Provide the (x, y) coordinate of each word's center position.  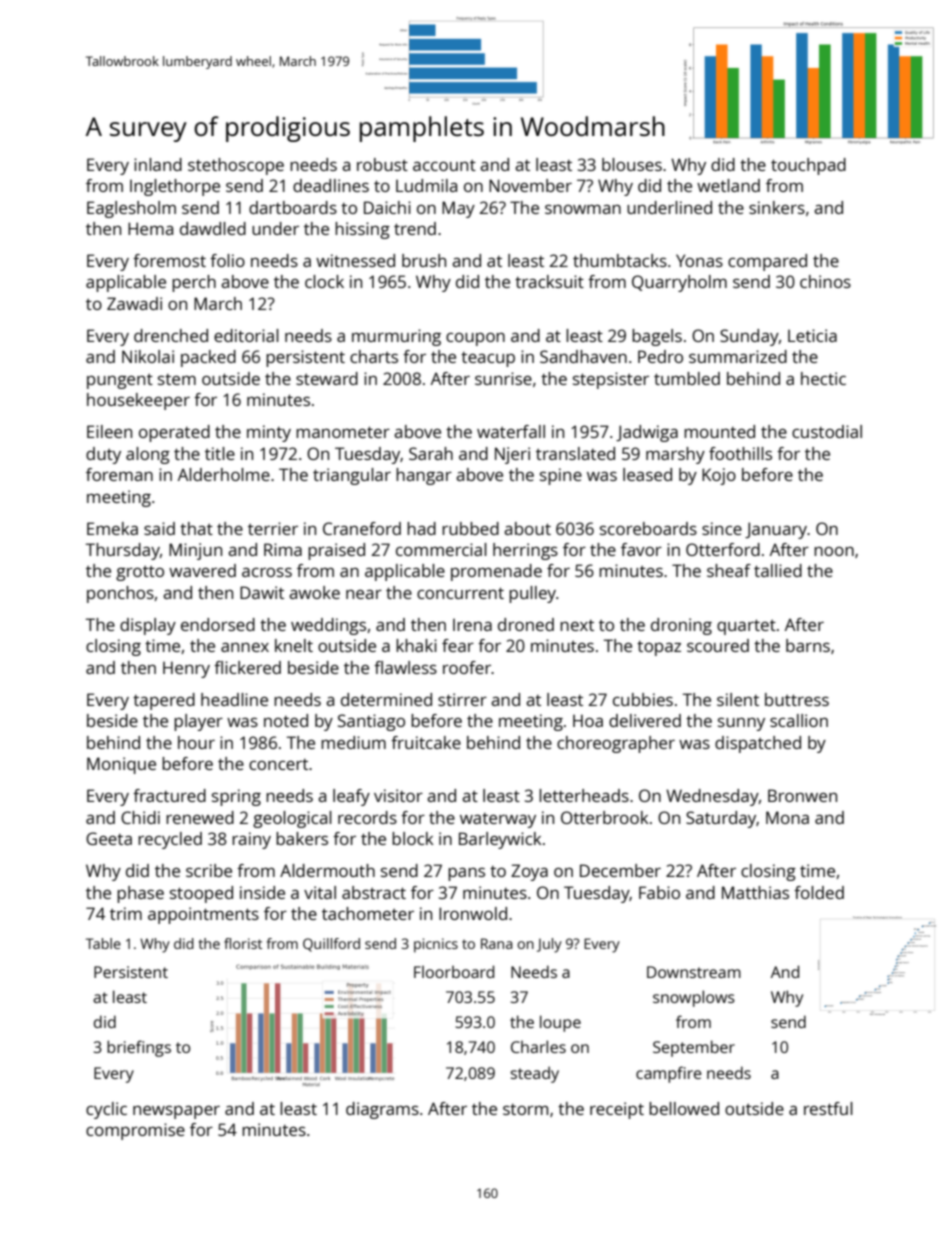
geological (292, 819)
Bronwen (802, 795)
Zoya (529, 872)
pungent (120, 381)
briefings (139, 1048)
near (364, 594)
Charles (538, 1046)
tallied (778, 570)
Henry (186, 669)
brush (424, 260)
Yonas (699, 260)
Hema (150, 228)
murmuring (396, 337)
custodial (827, 431)
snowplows (694, 998)
